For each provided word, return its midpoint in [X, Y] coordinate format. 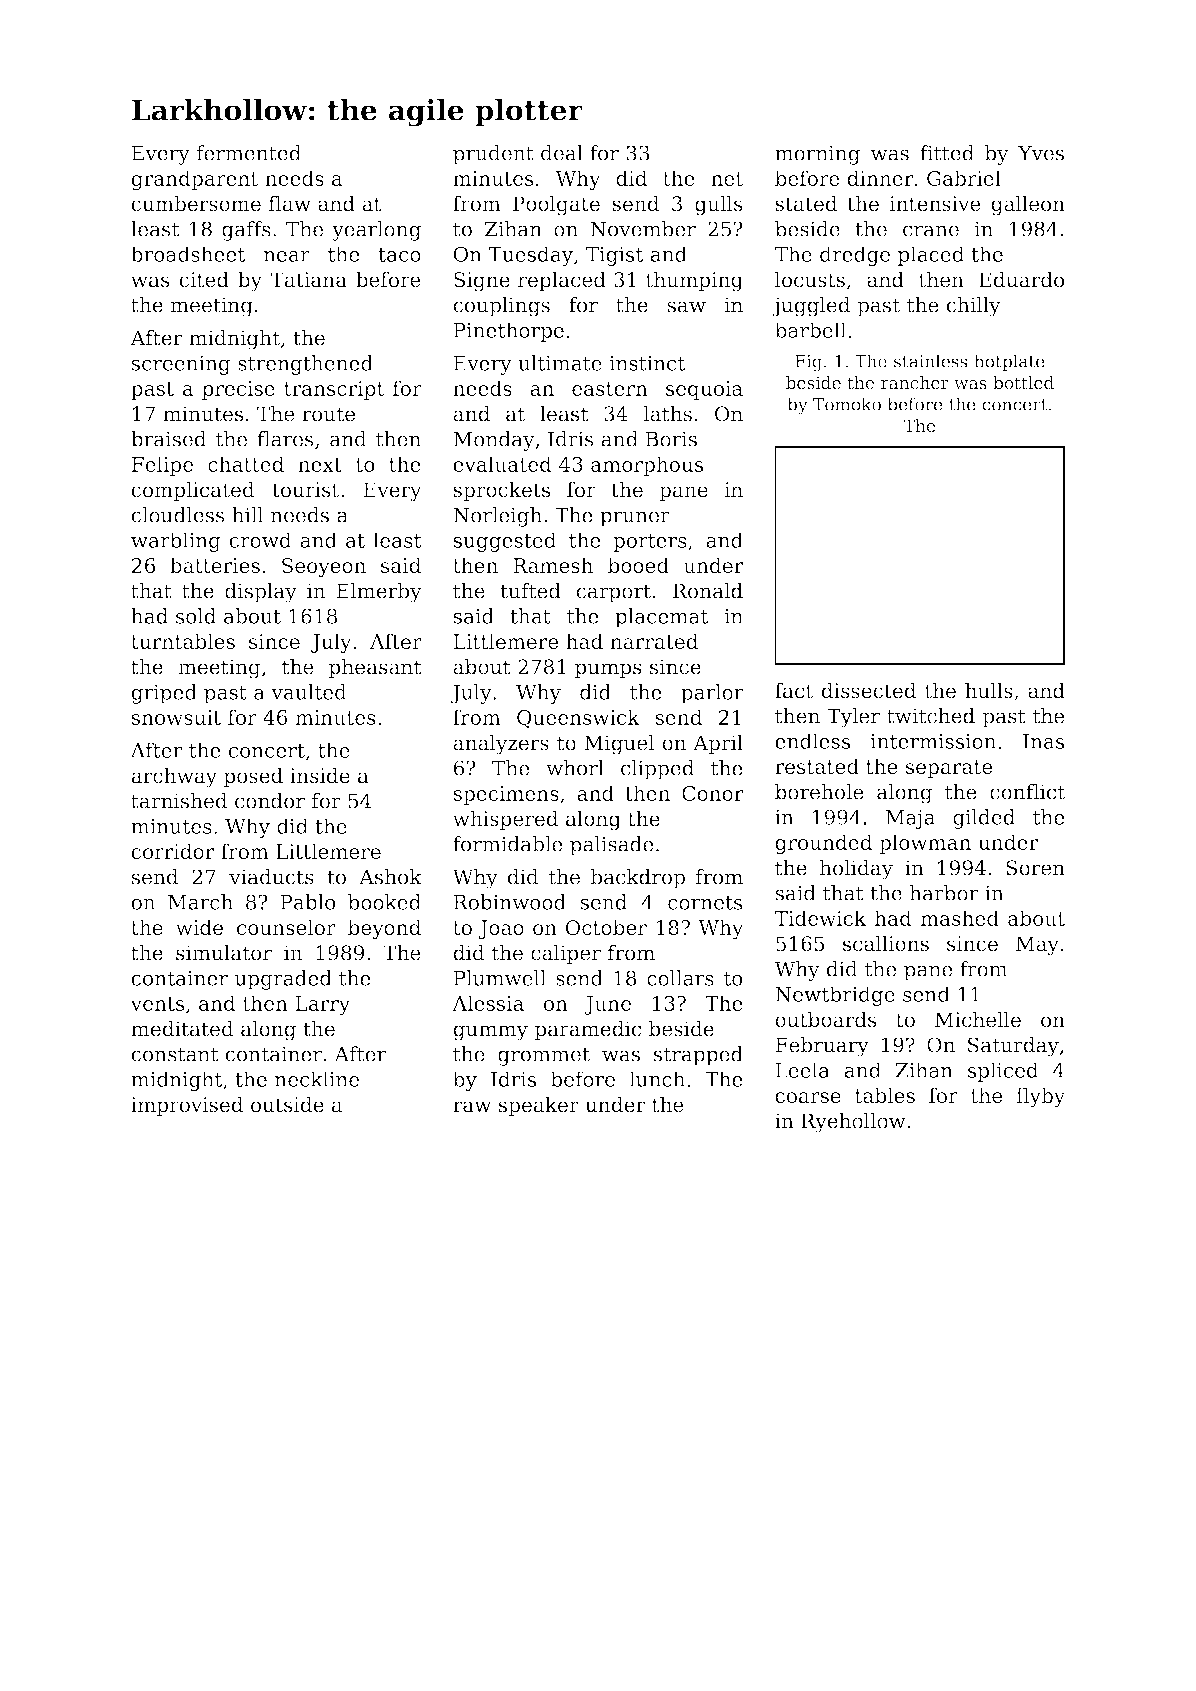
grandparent [194, 180]
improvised [187, 1106]
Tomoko [847, 404]
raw [472, 1107]
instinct [647, 363]
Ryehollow [853, 1123]
